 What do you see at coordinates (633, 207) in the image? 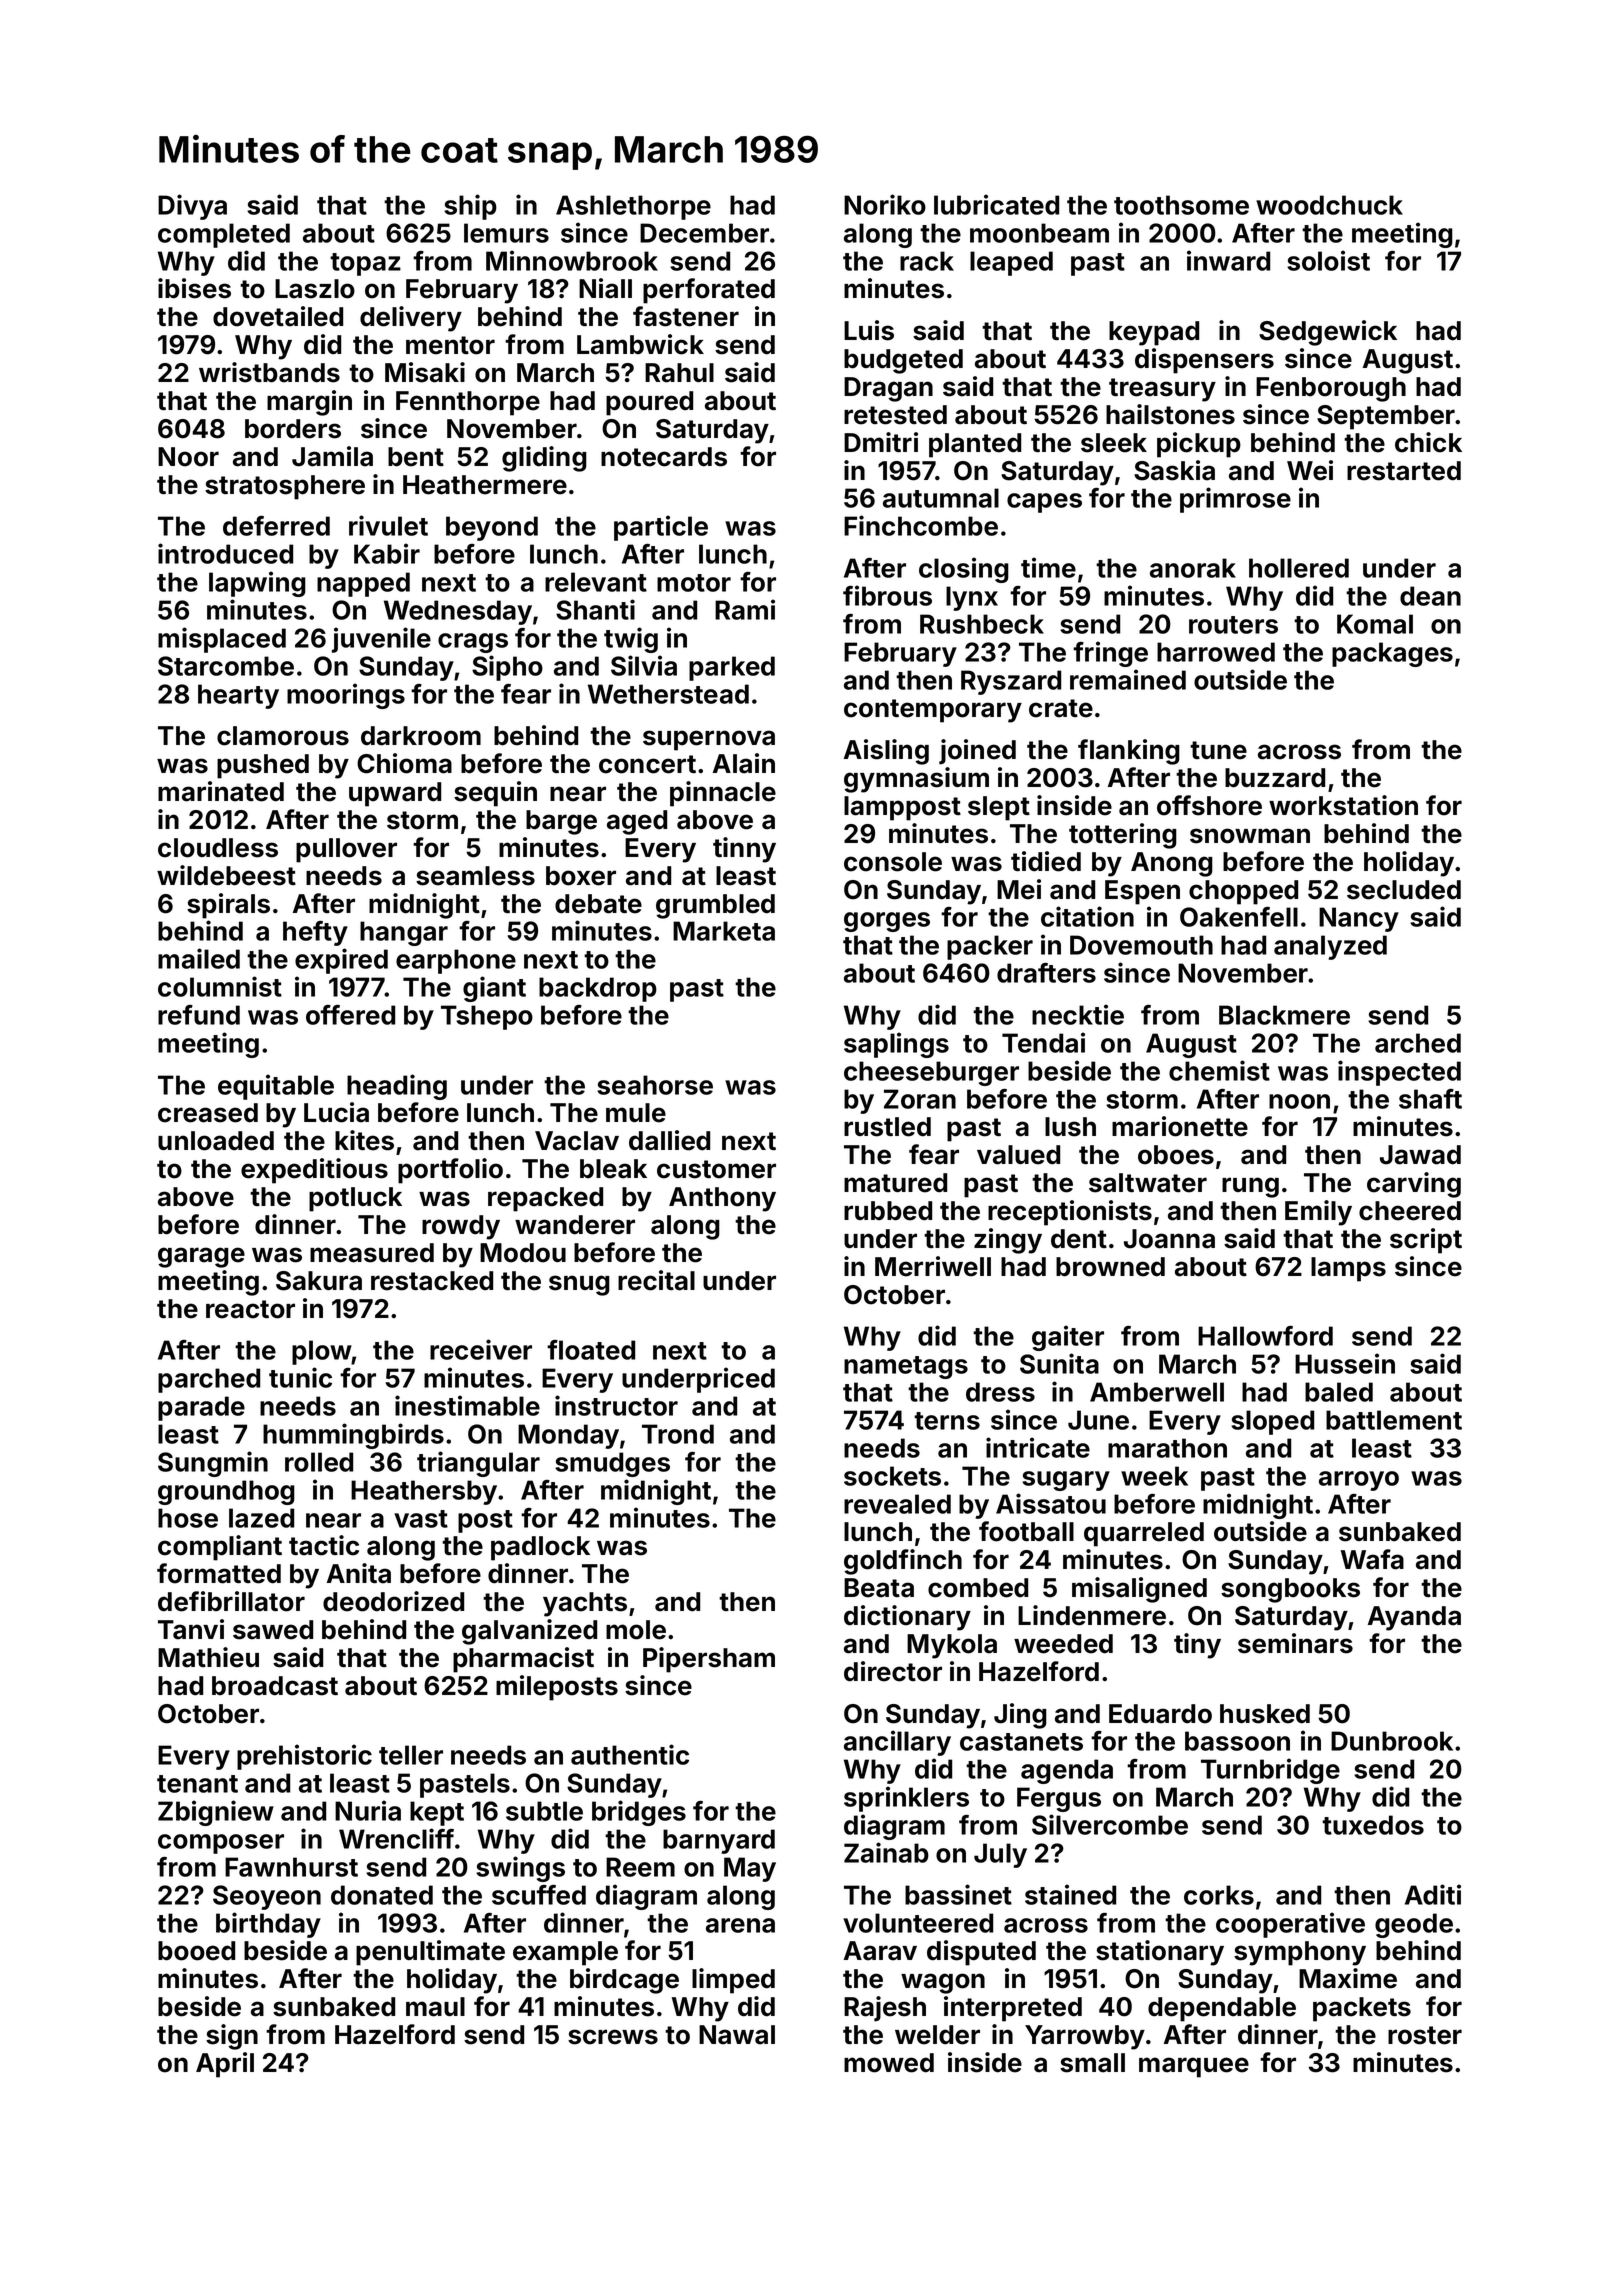
I see `Ashlethorpe` at bounding box center [633, 207].
